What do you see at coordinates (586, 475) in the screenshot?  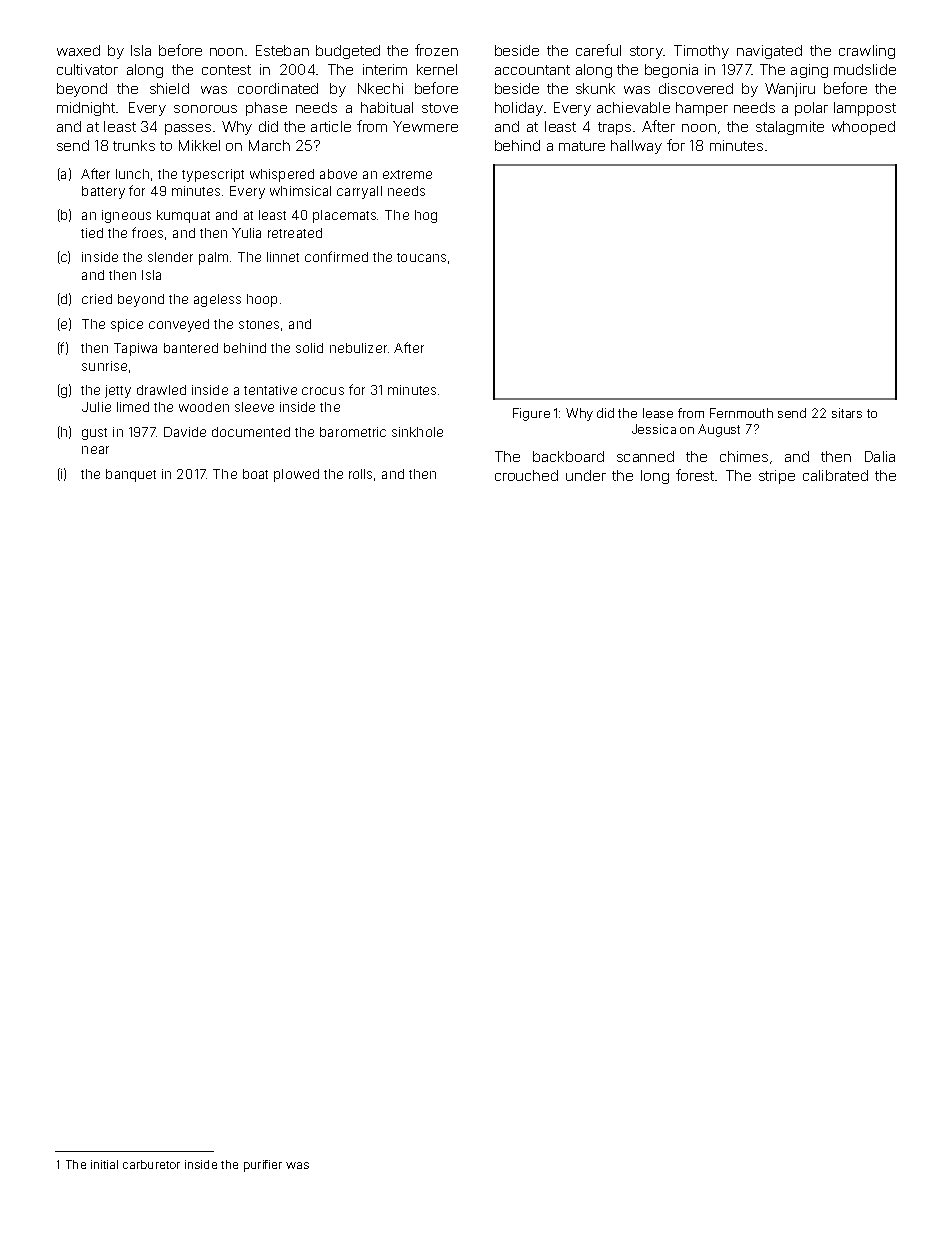 I see `under` at bounding box center [586, 475].
